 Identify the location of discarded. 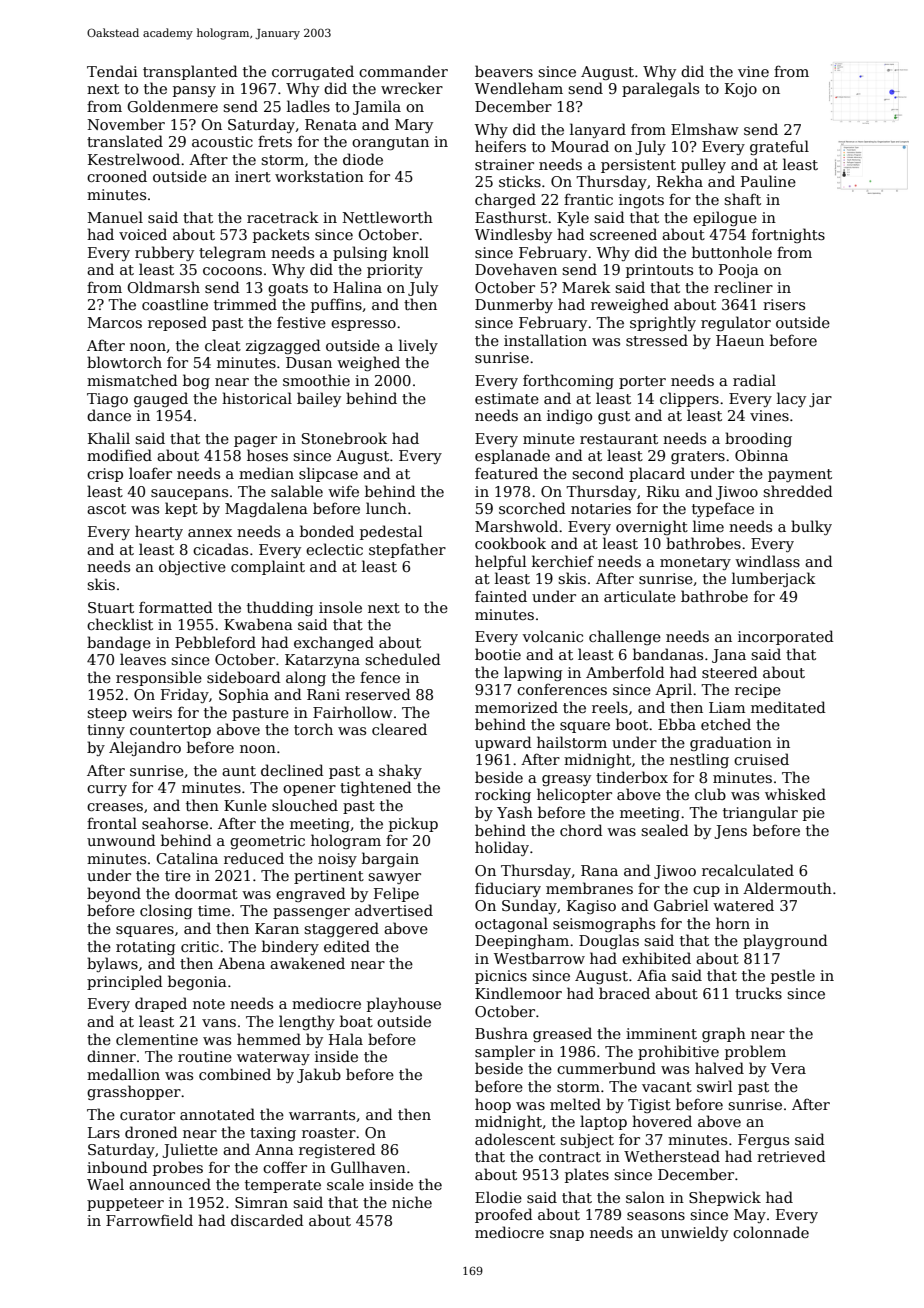
(267, 1220).
